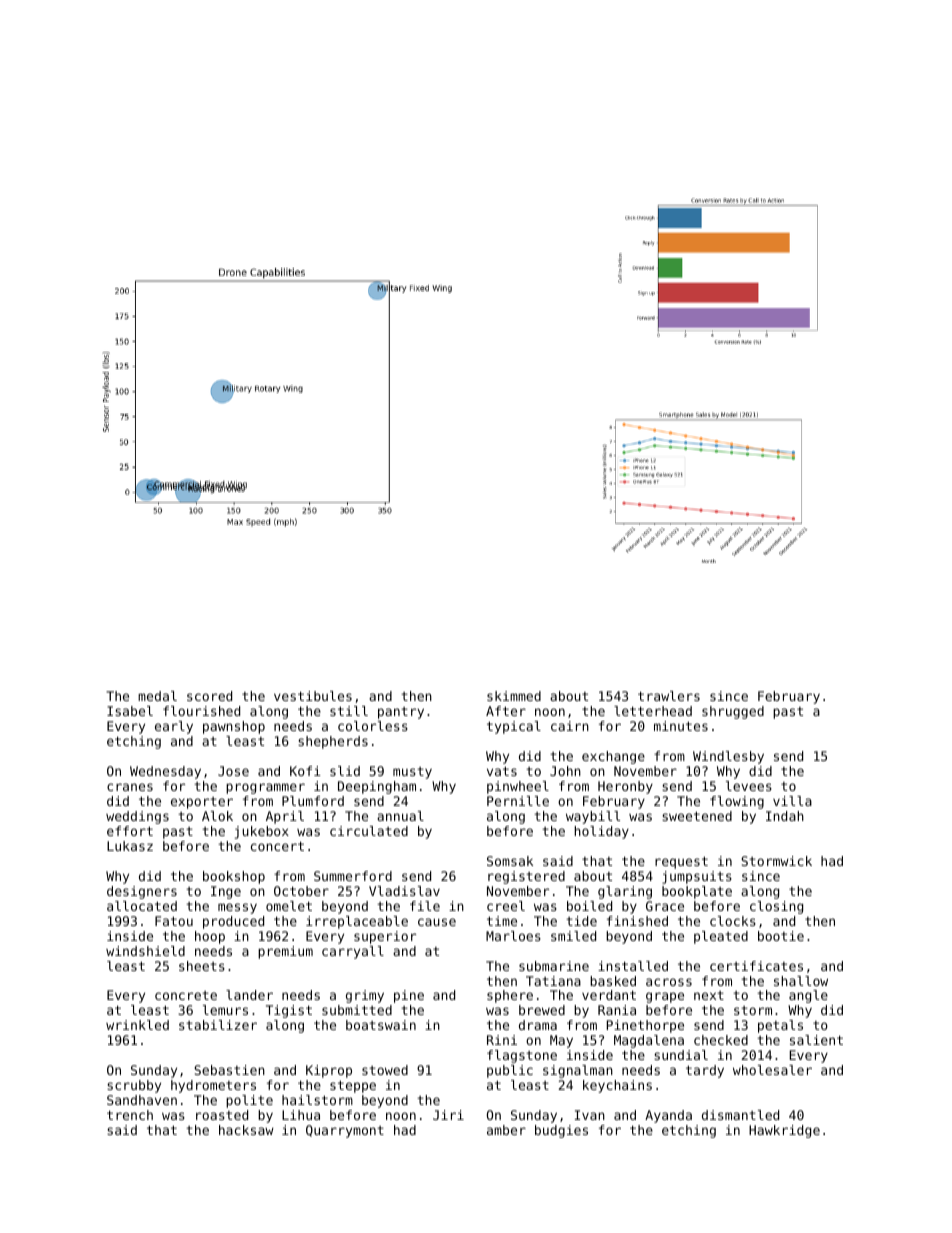  I want to click on medal, so click(157, 696).
